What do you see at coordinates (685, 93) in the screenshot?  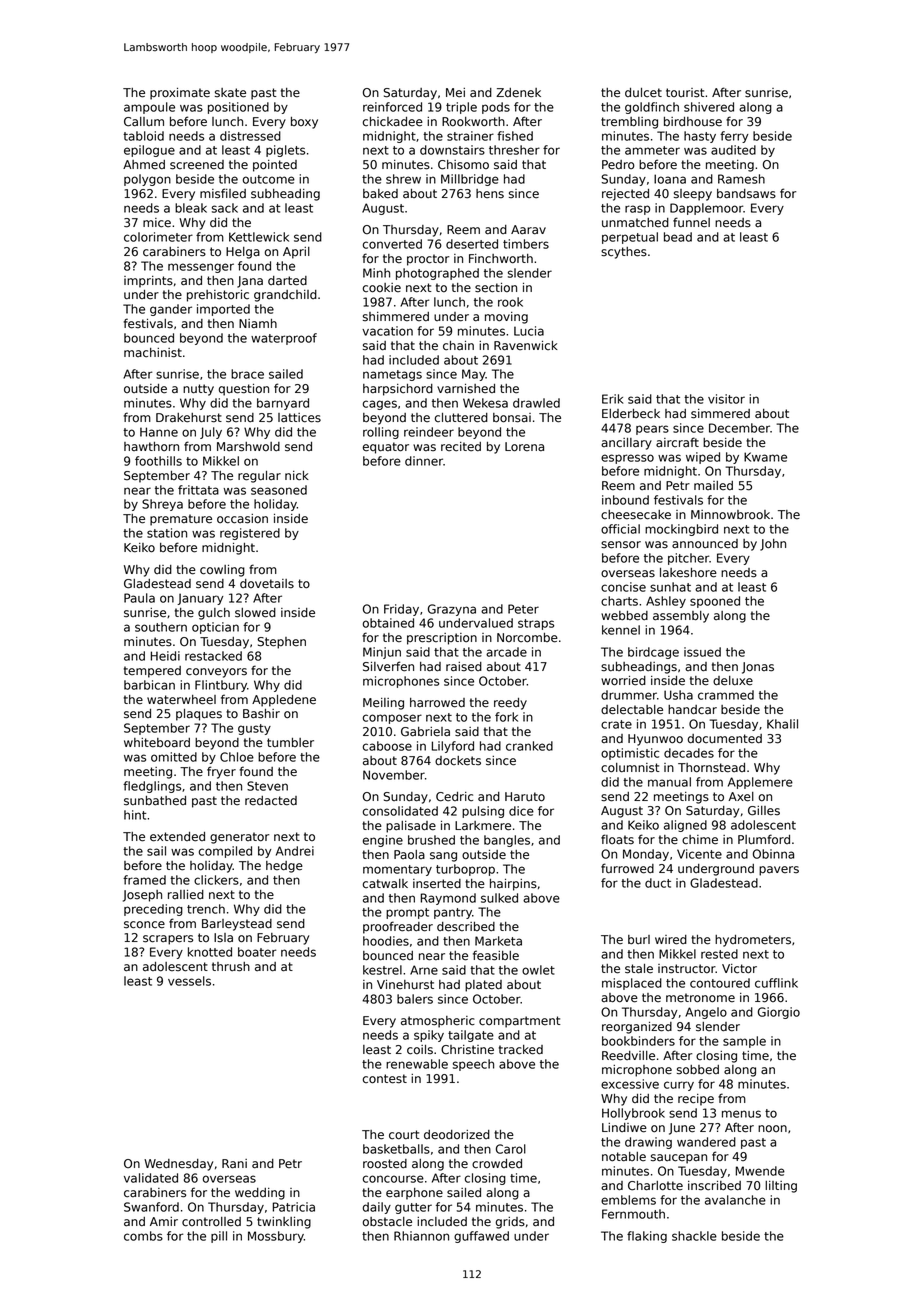 I see `tourist` at bounding box center [685, 93].
